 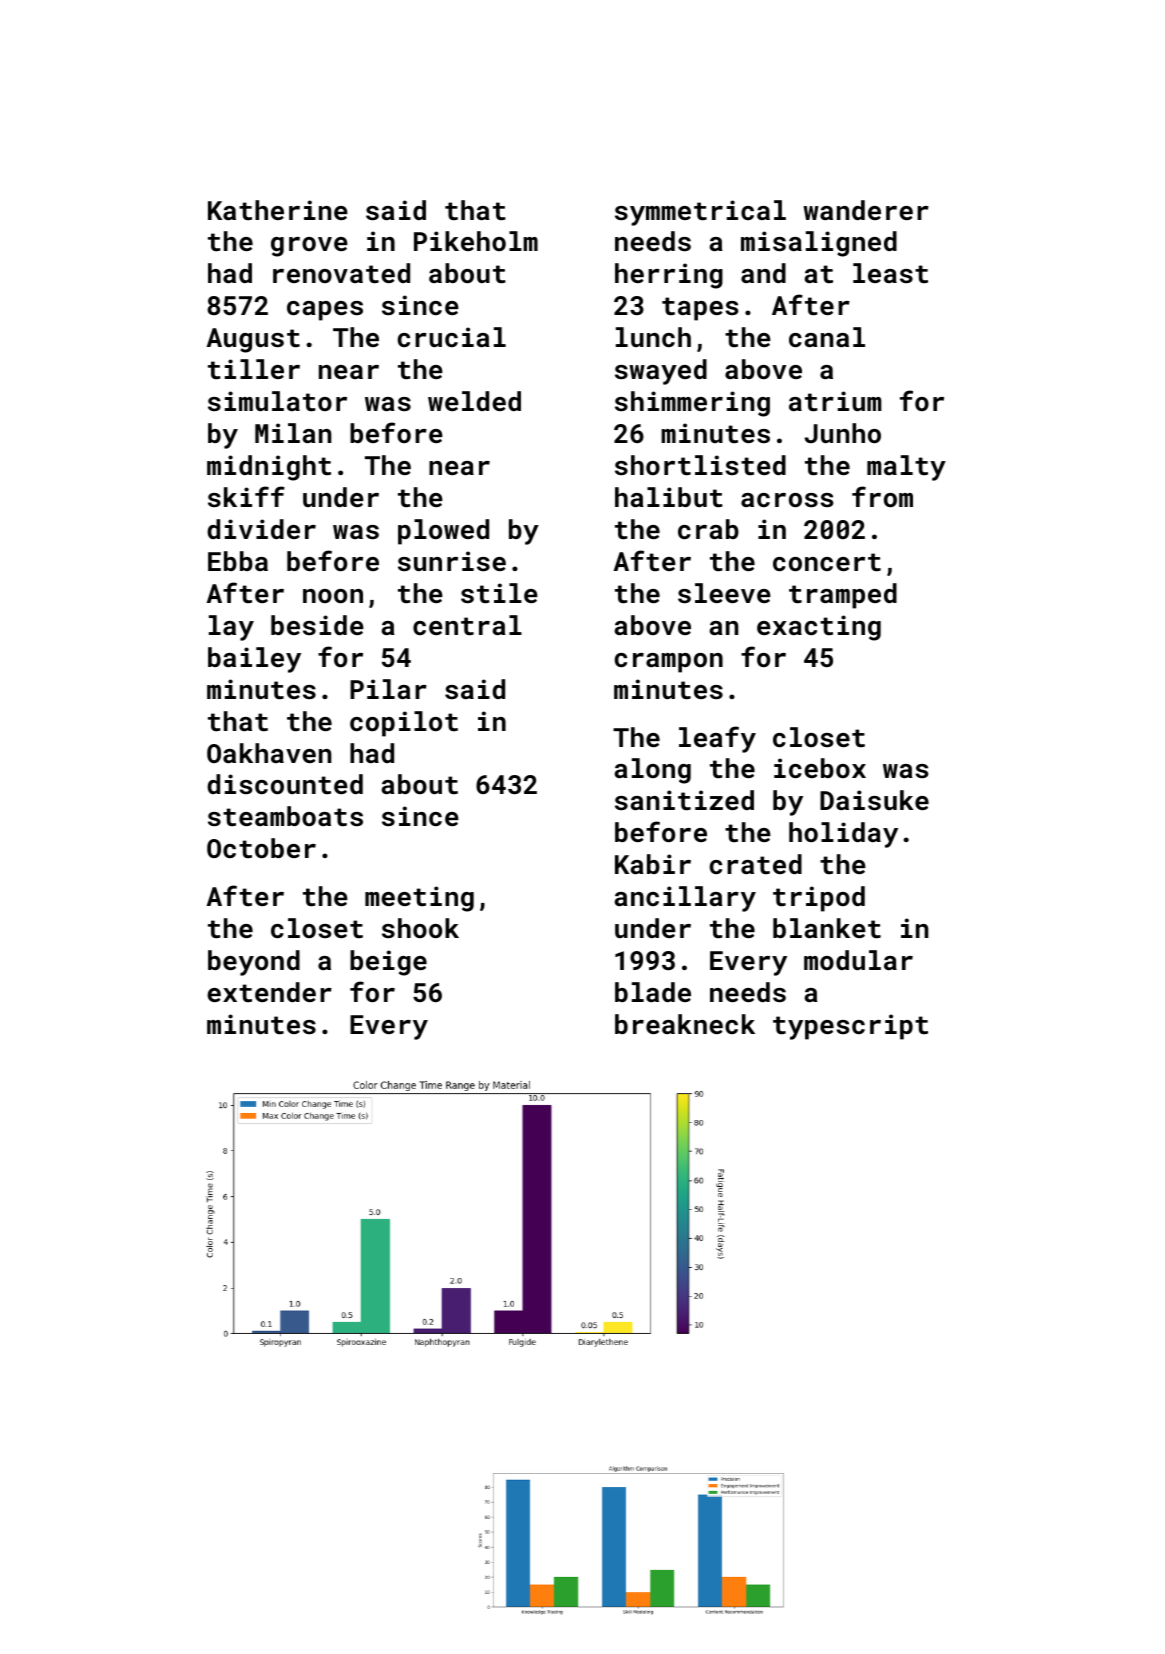 What do you see at coordinates (819, 244) in the image?
I see `misaligned` at bounding box center [819, 244].
